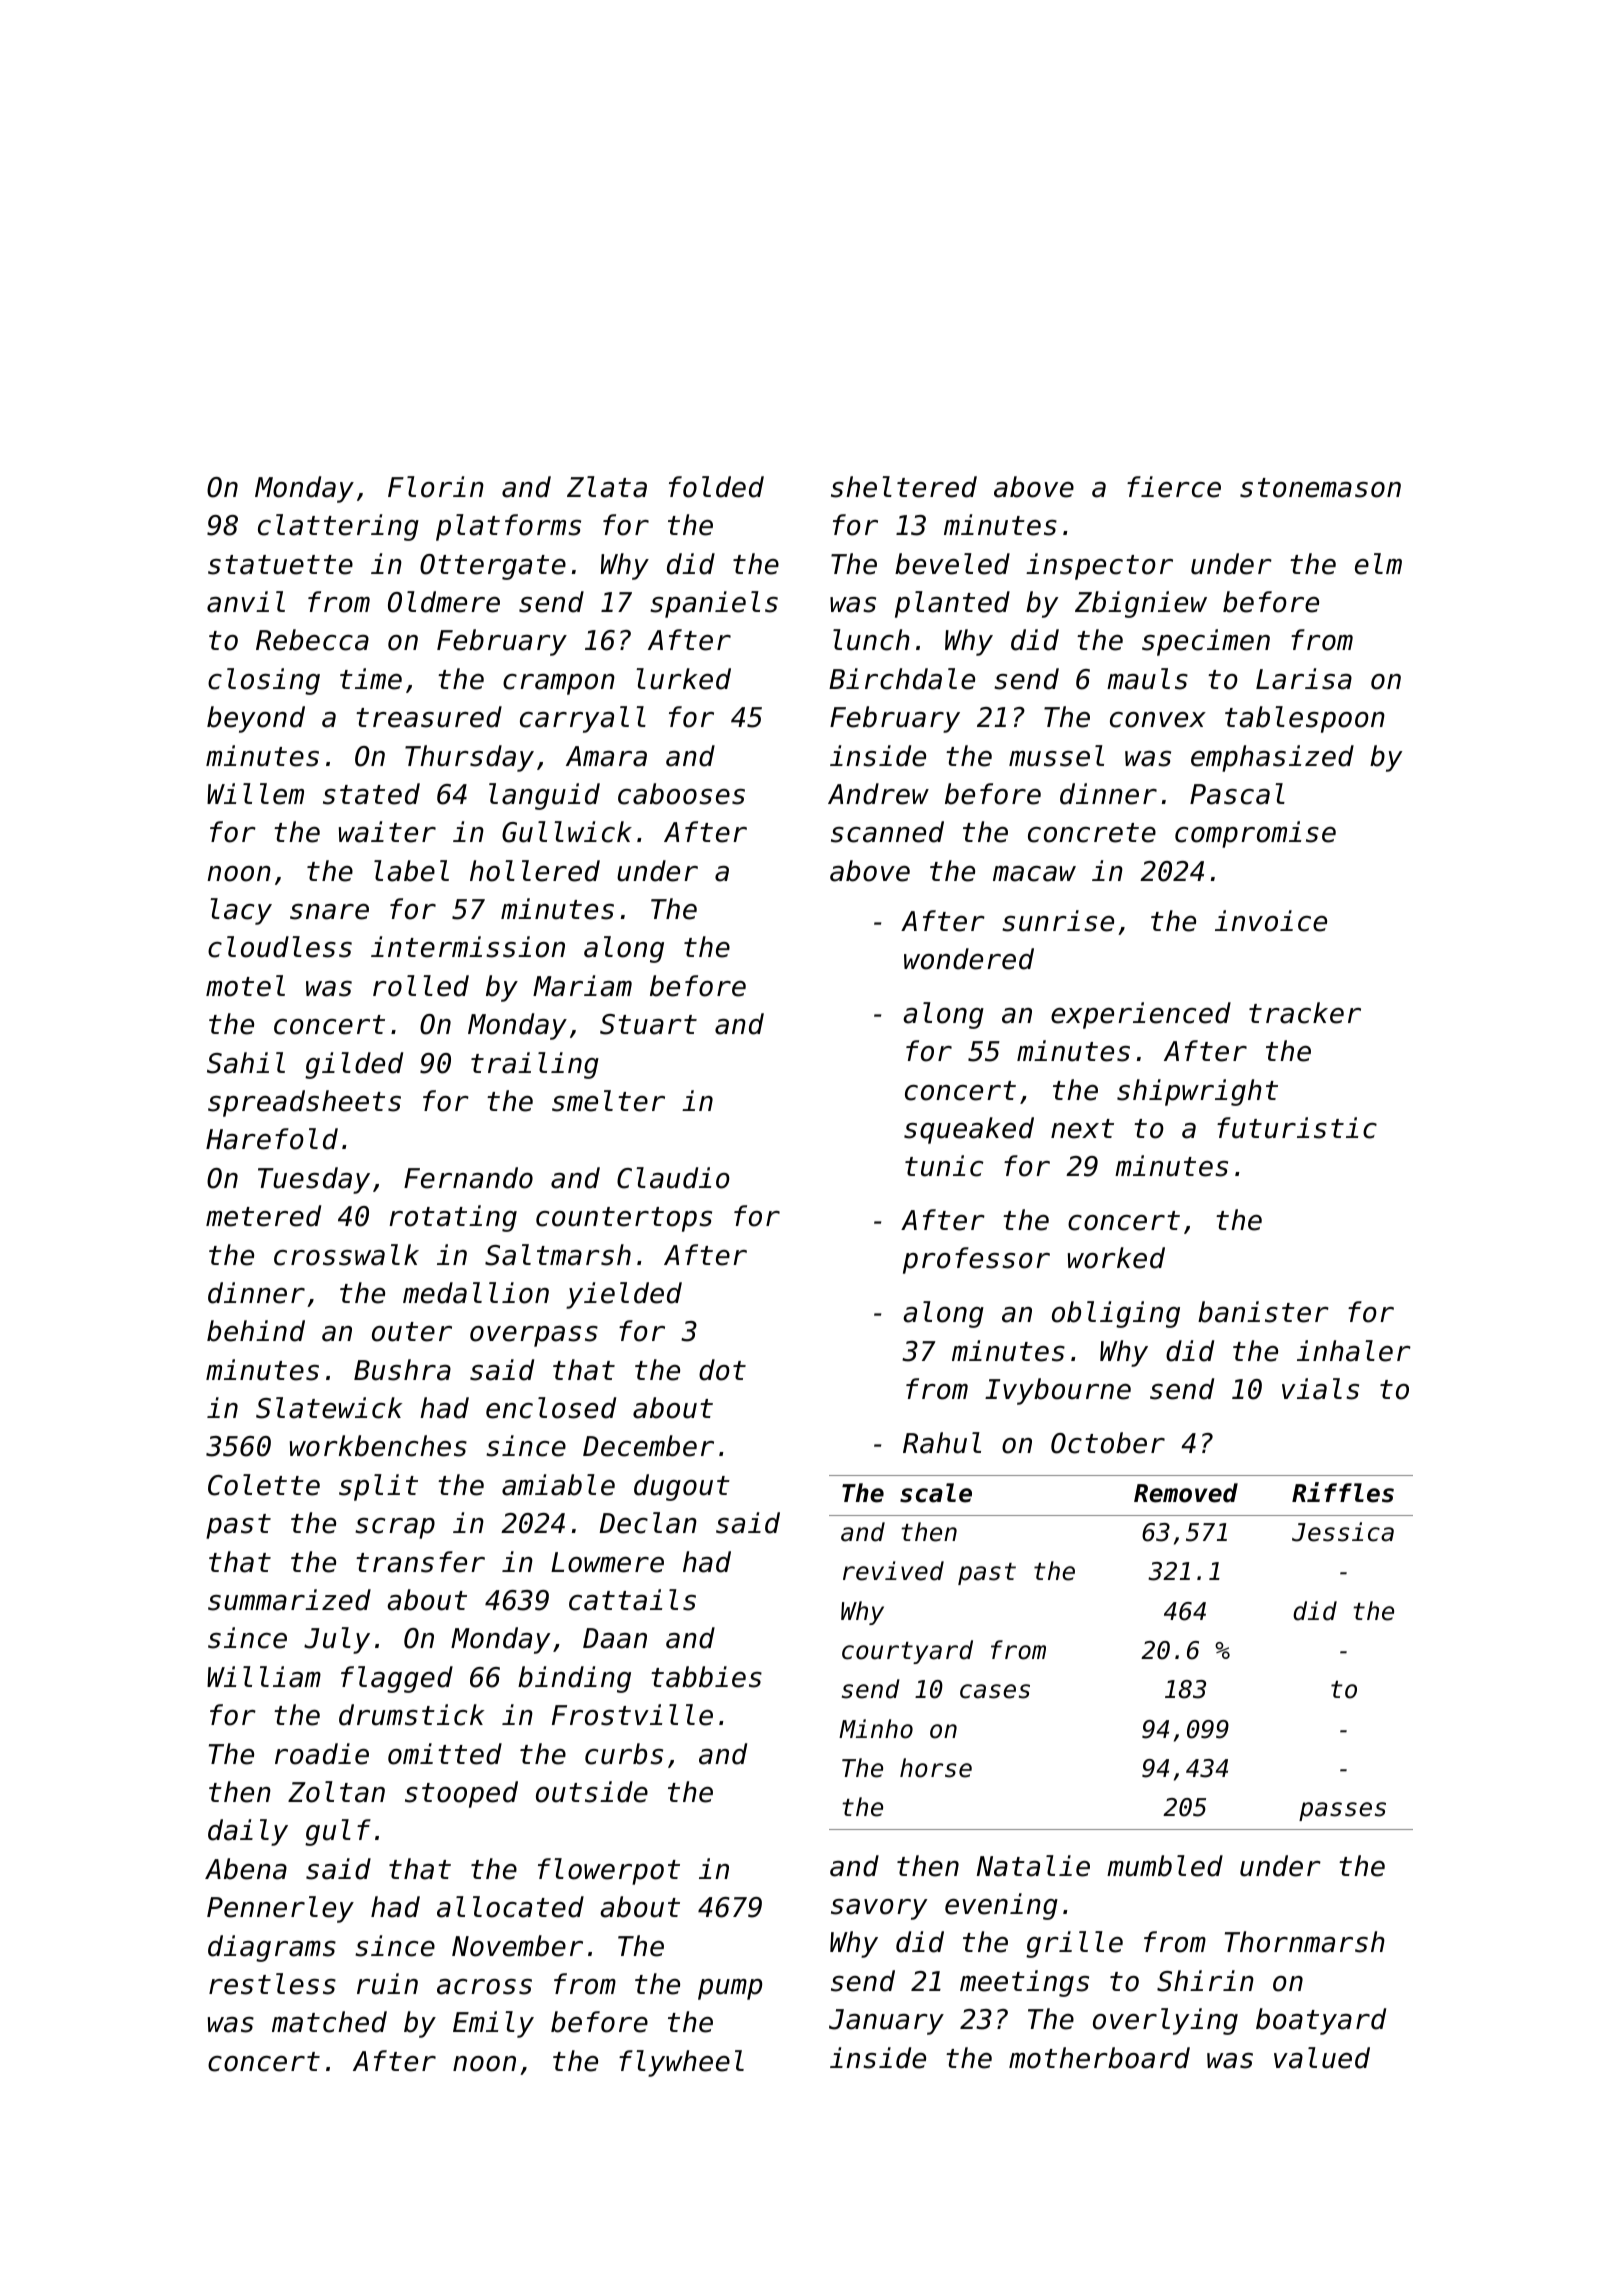 Image resolution: width=1620 pixels, height=2292 pixels. What do you see at coordinates (402, 1370) in the image?
I see `Bushra` at bounding box center [402, 1370].
